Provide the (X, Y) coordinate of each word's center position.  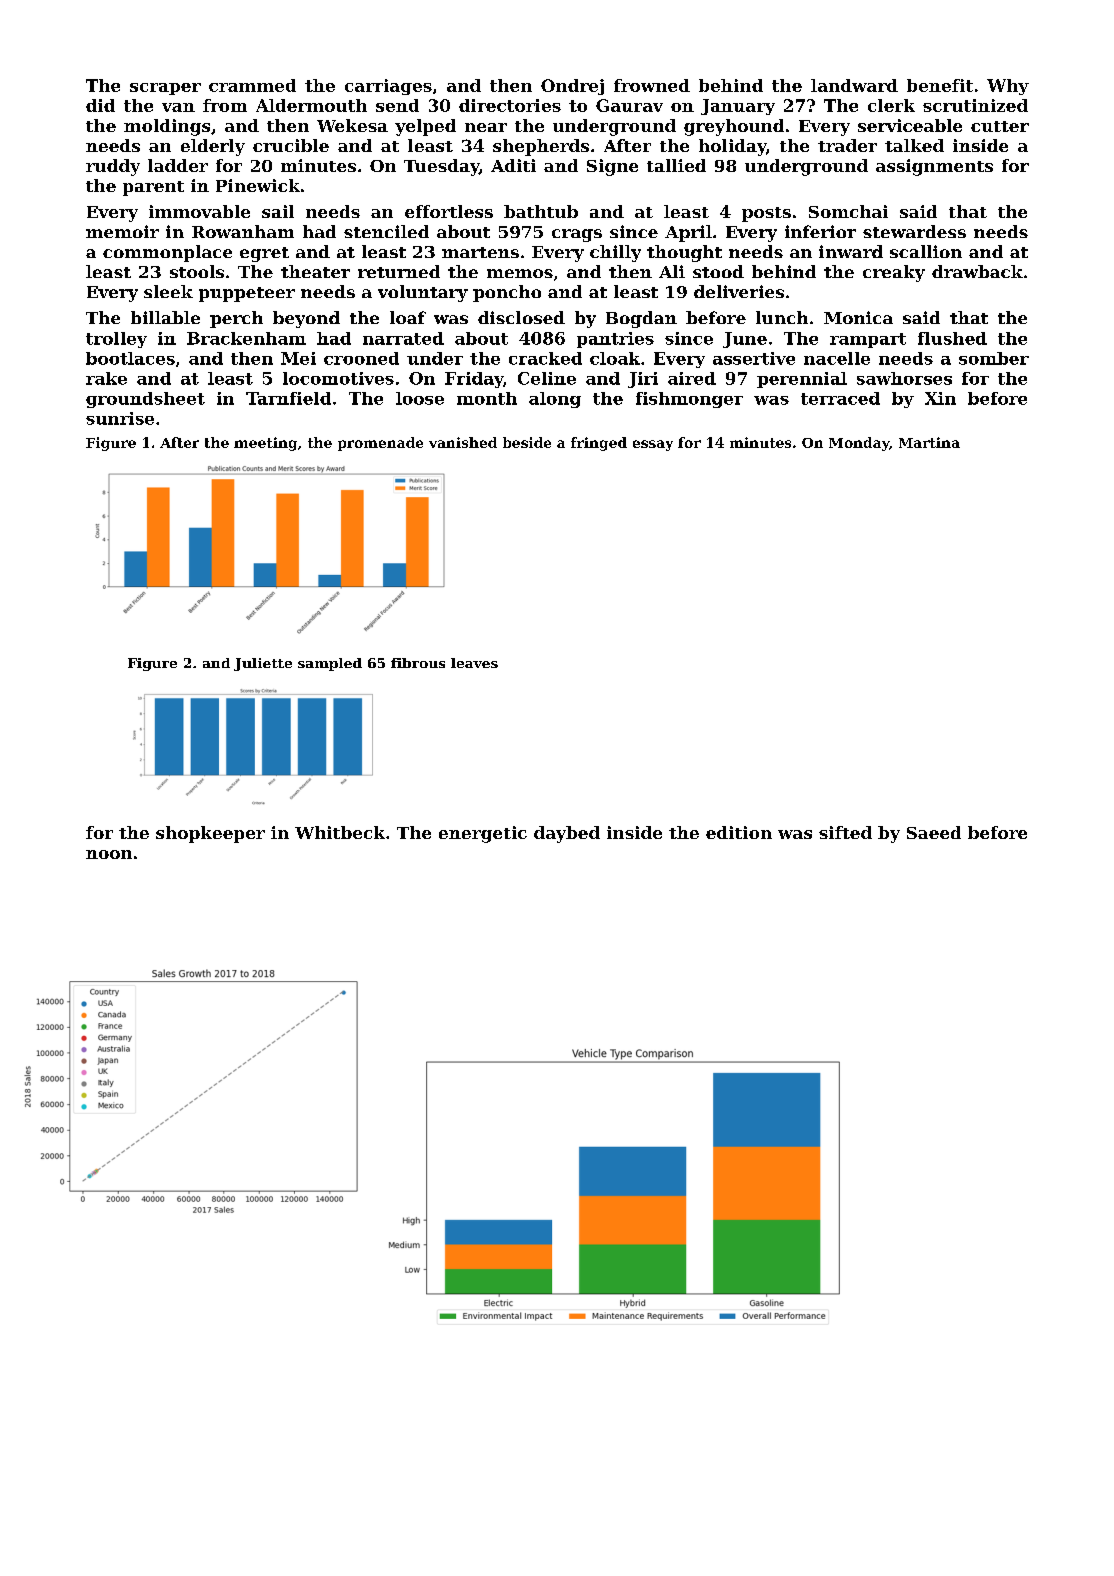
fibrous (418, 663)
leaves (474, 663)
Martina (929, 442)
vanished (463, 442)
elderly (213, 147)
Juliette (263, 664)
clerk (891, 105)
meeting (265, 444)
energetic (483, 834)
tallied (676, 165)
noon (109, 854)
